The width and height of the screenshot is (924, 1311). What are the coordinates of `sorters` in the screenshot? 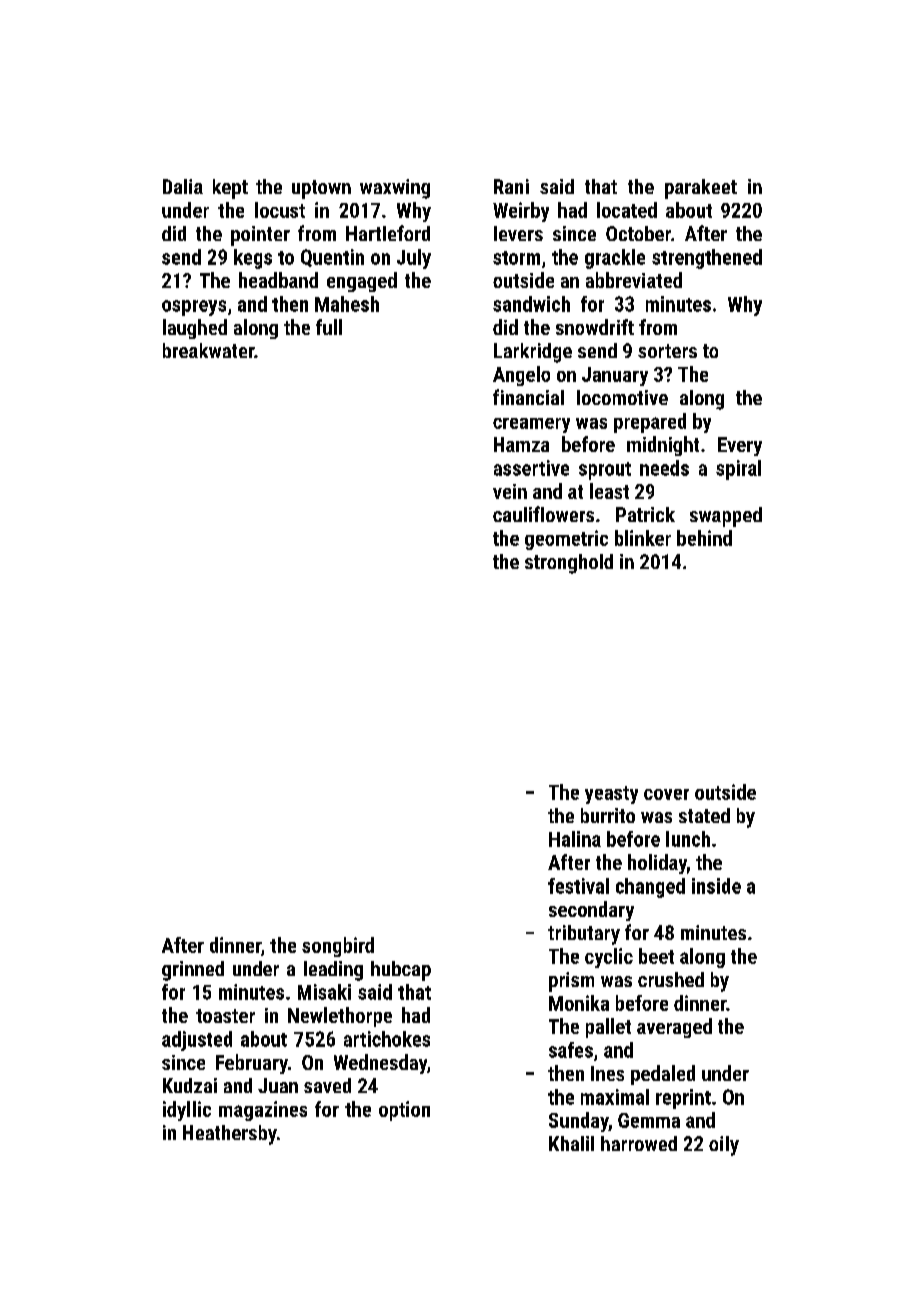 It's located at (667, 351).
